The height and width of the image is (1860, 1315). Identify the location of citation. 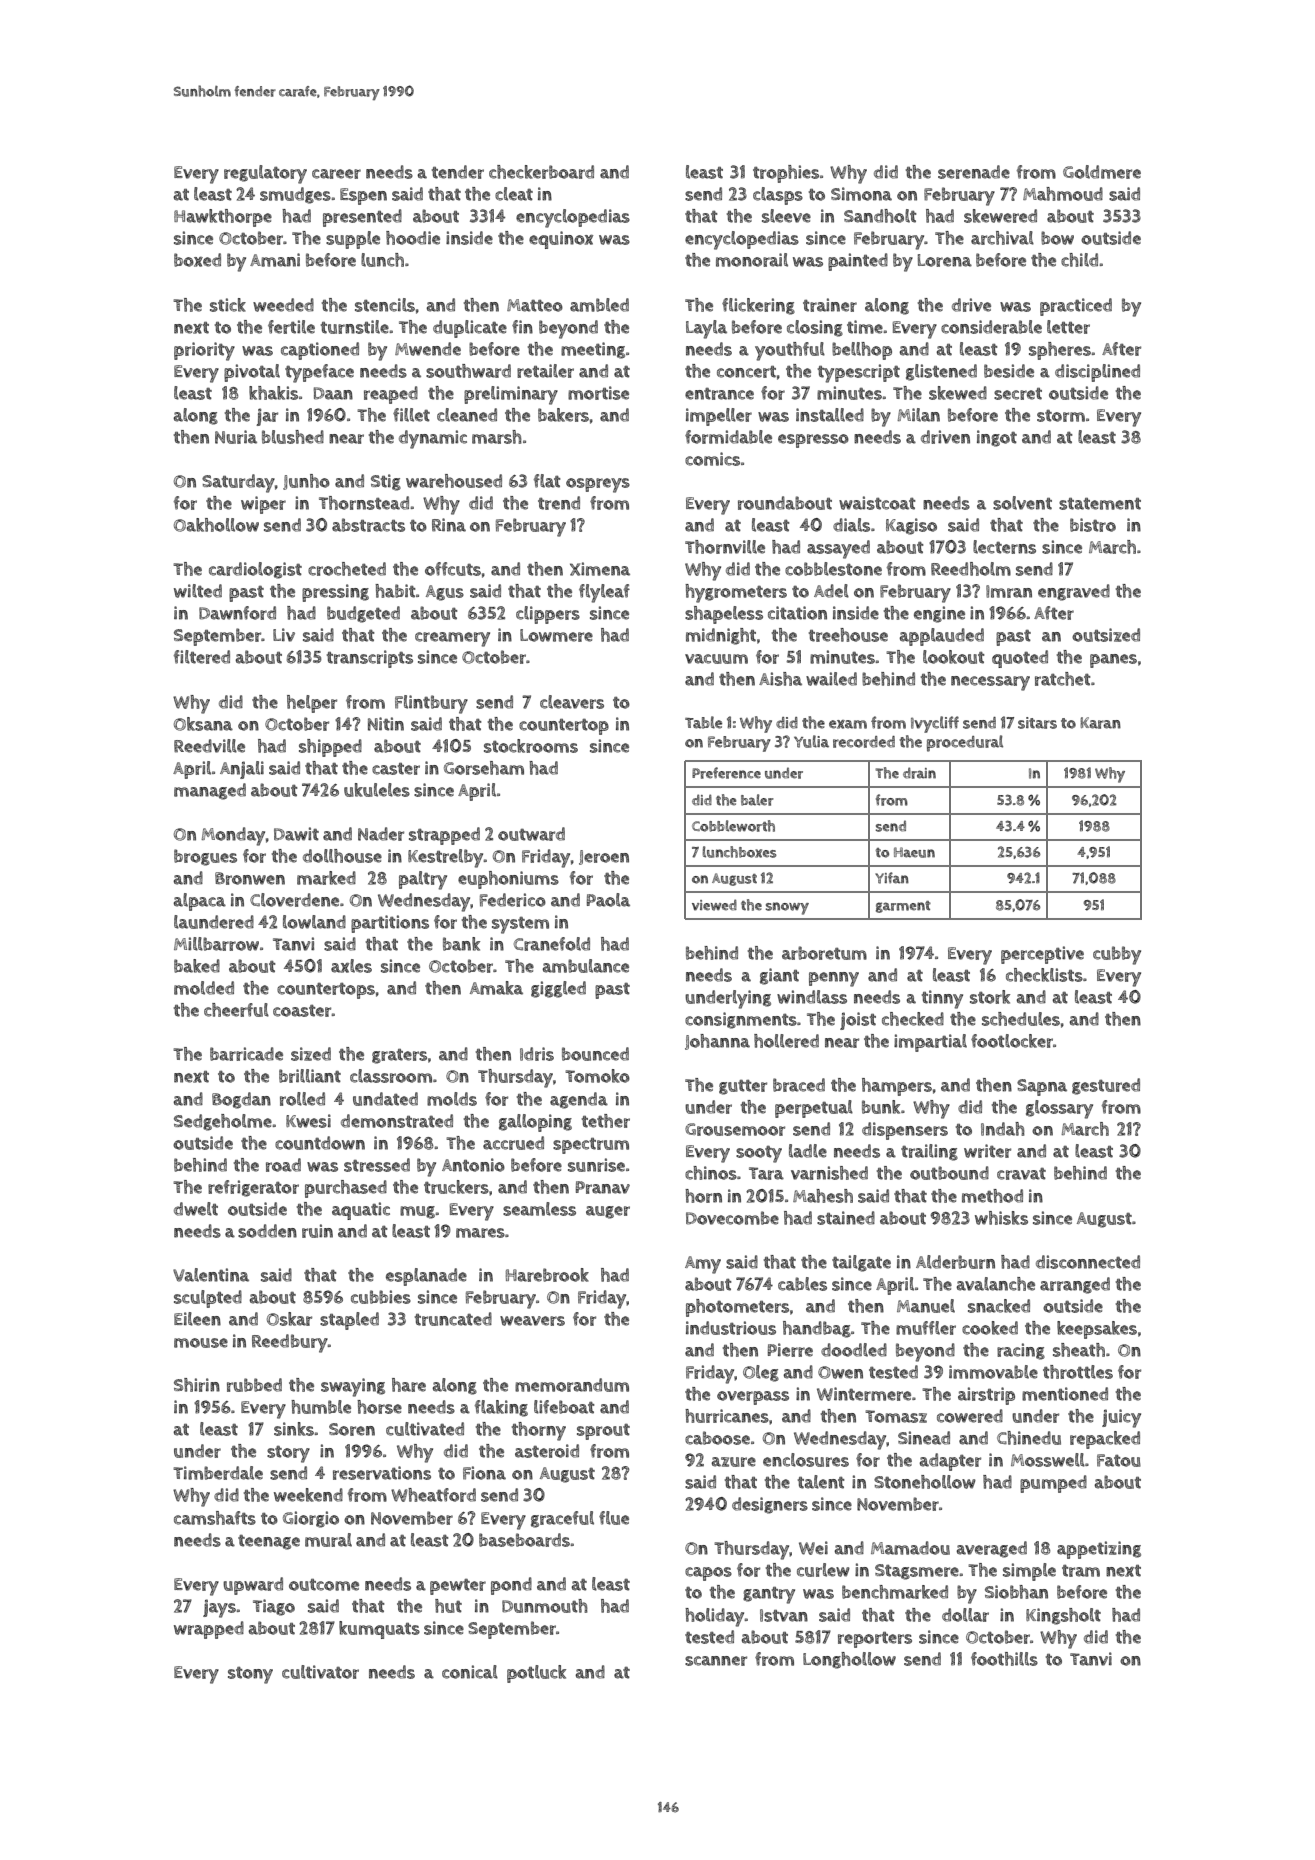
(797, 613).
